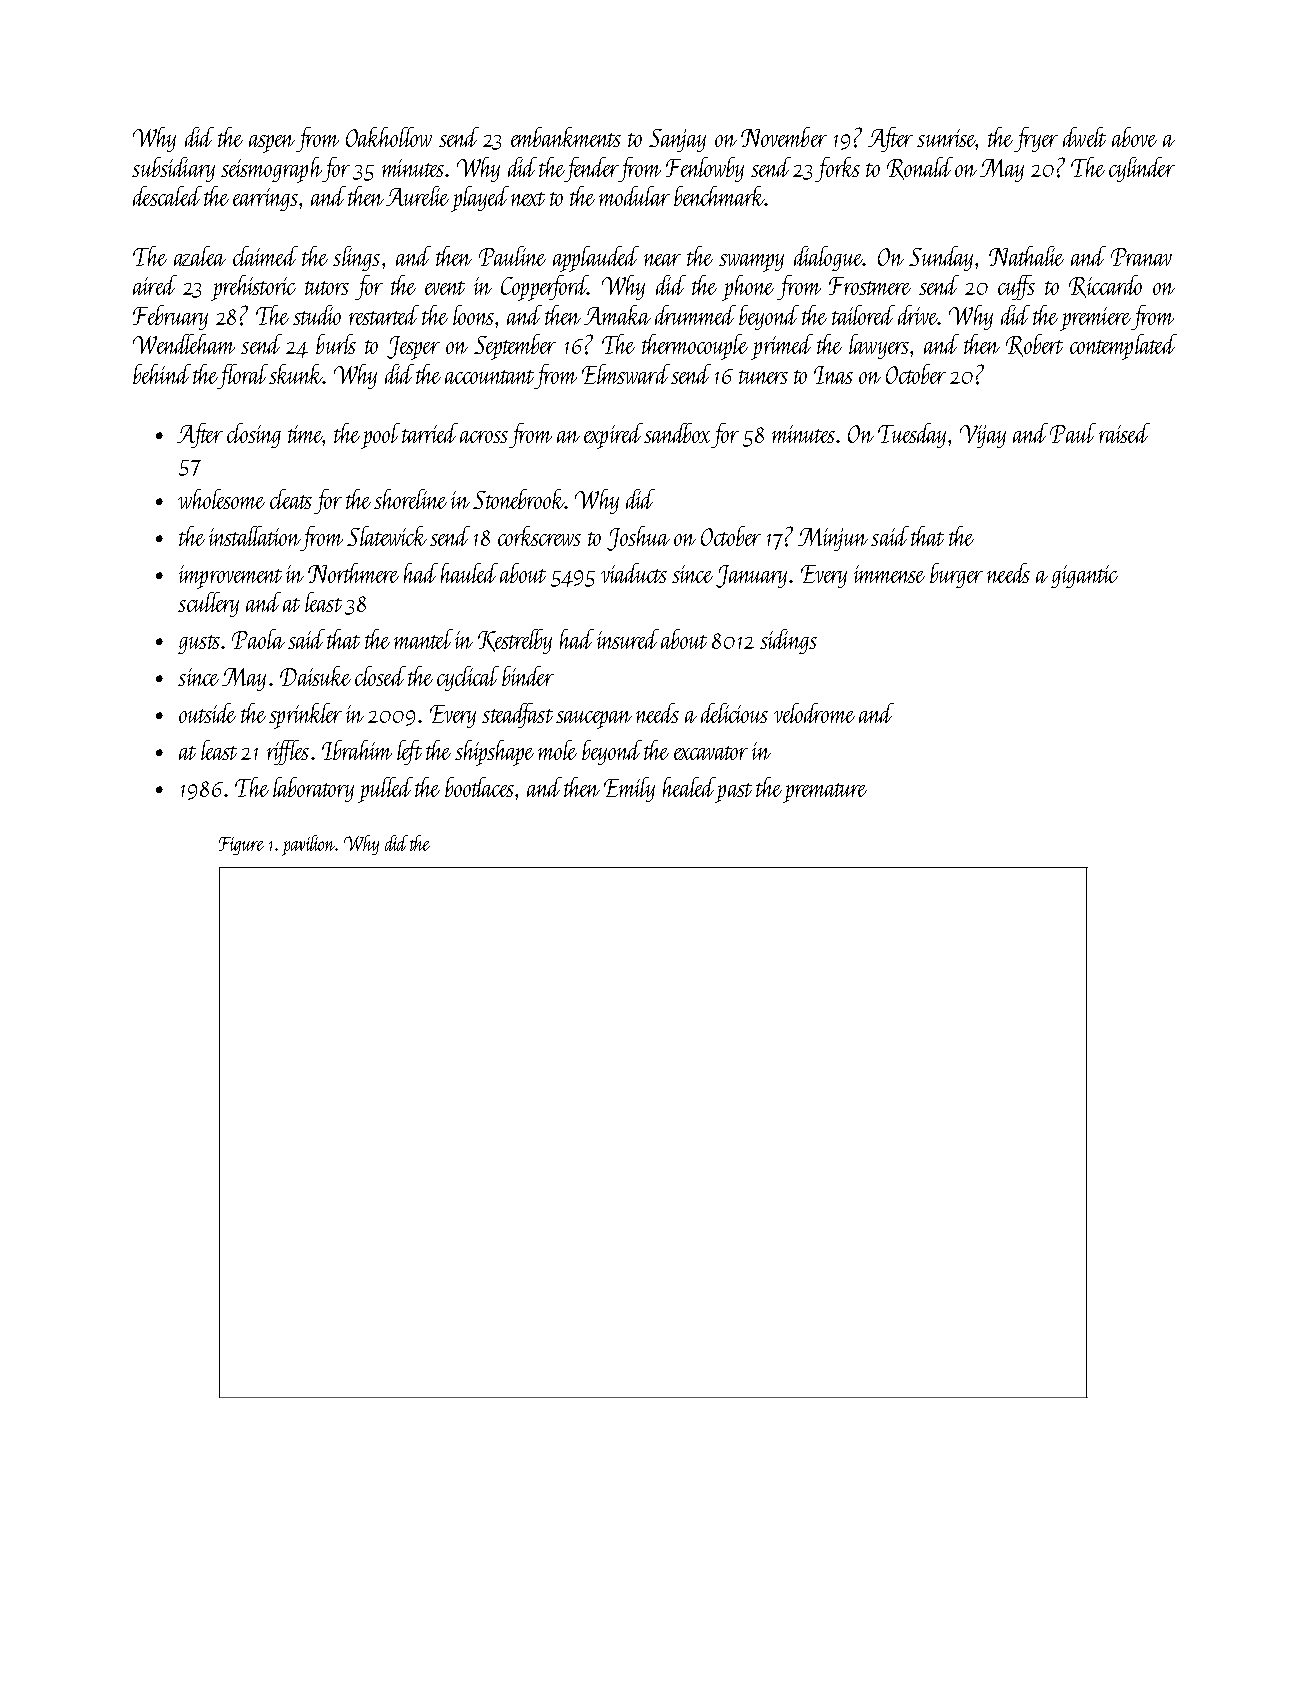 The image size is (1306, 1690). What do you see at coordinates (814, 713) in the document?
I see `velodrome` at bounding box center [814, 713].
